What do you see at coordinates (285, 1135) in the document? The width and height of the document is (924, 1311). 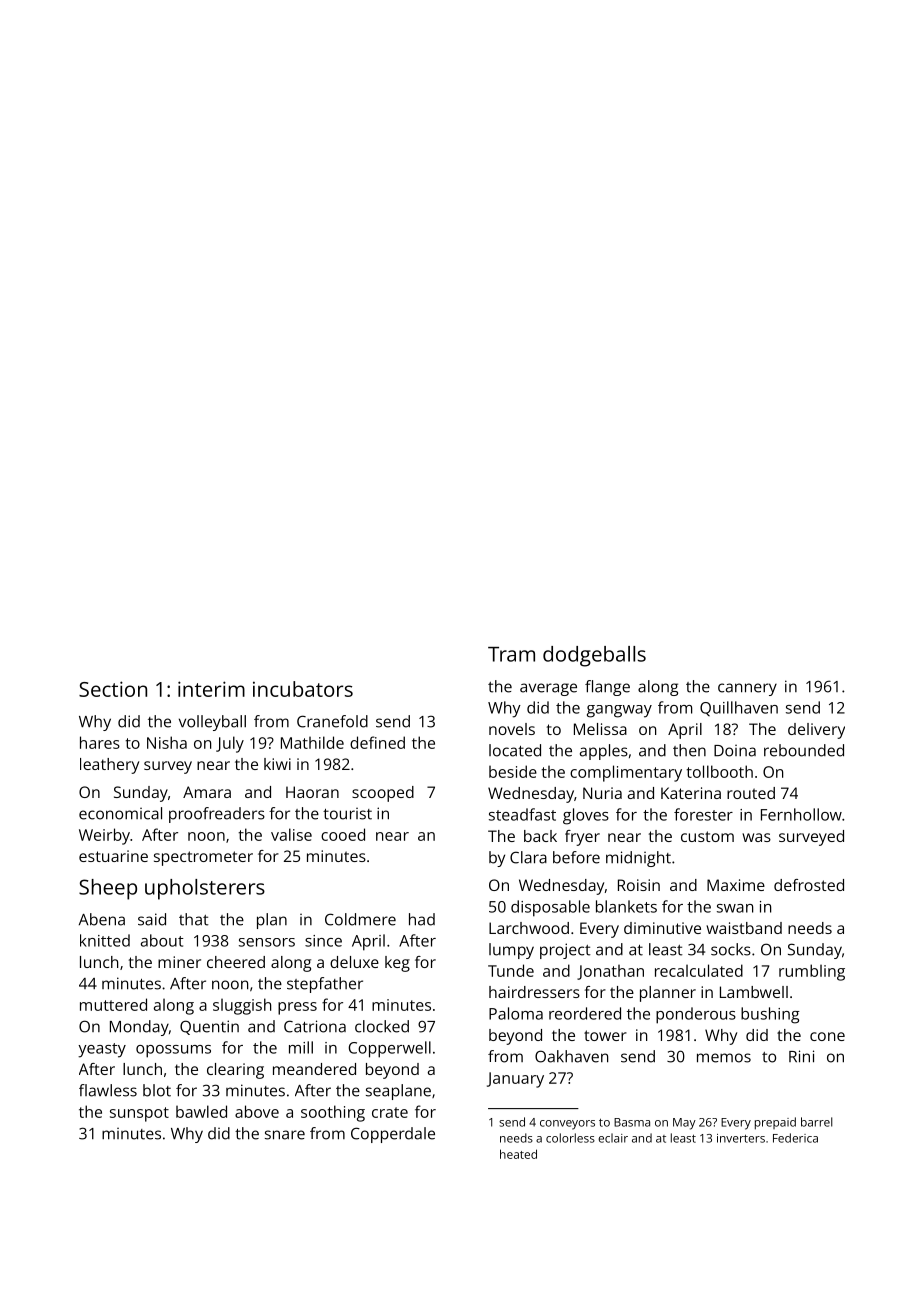 I see `snare` at bounding box center [285, 1135].
